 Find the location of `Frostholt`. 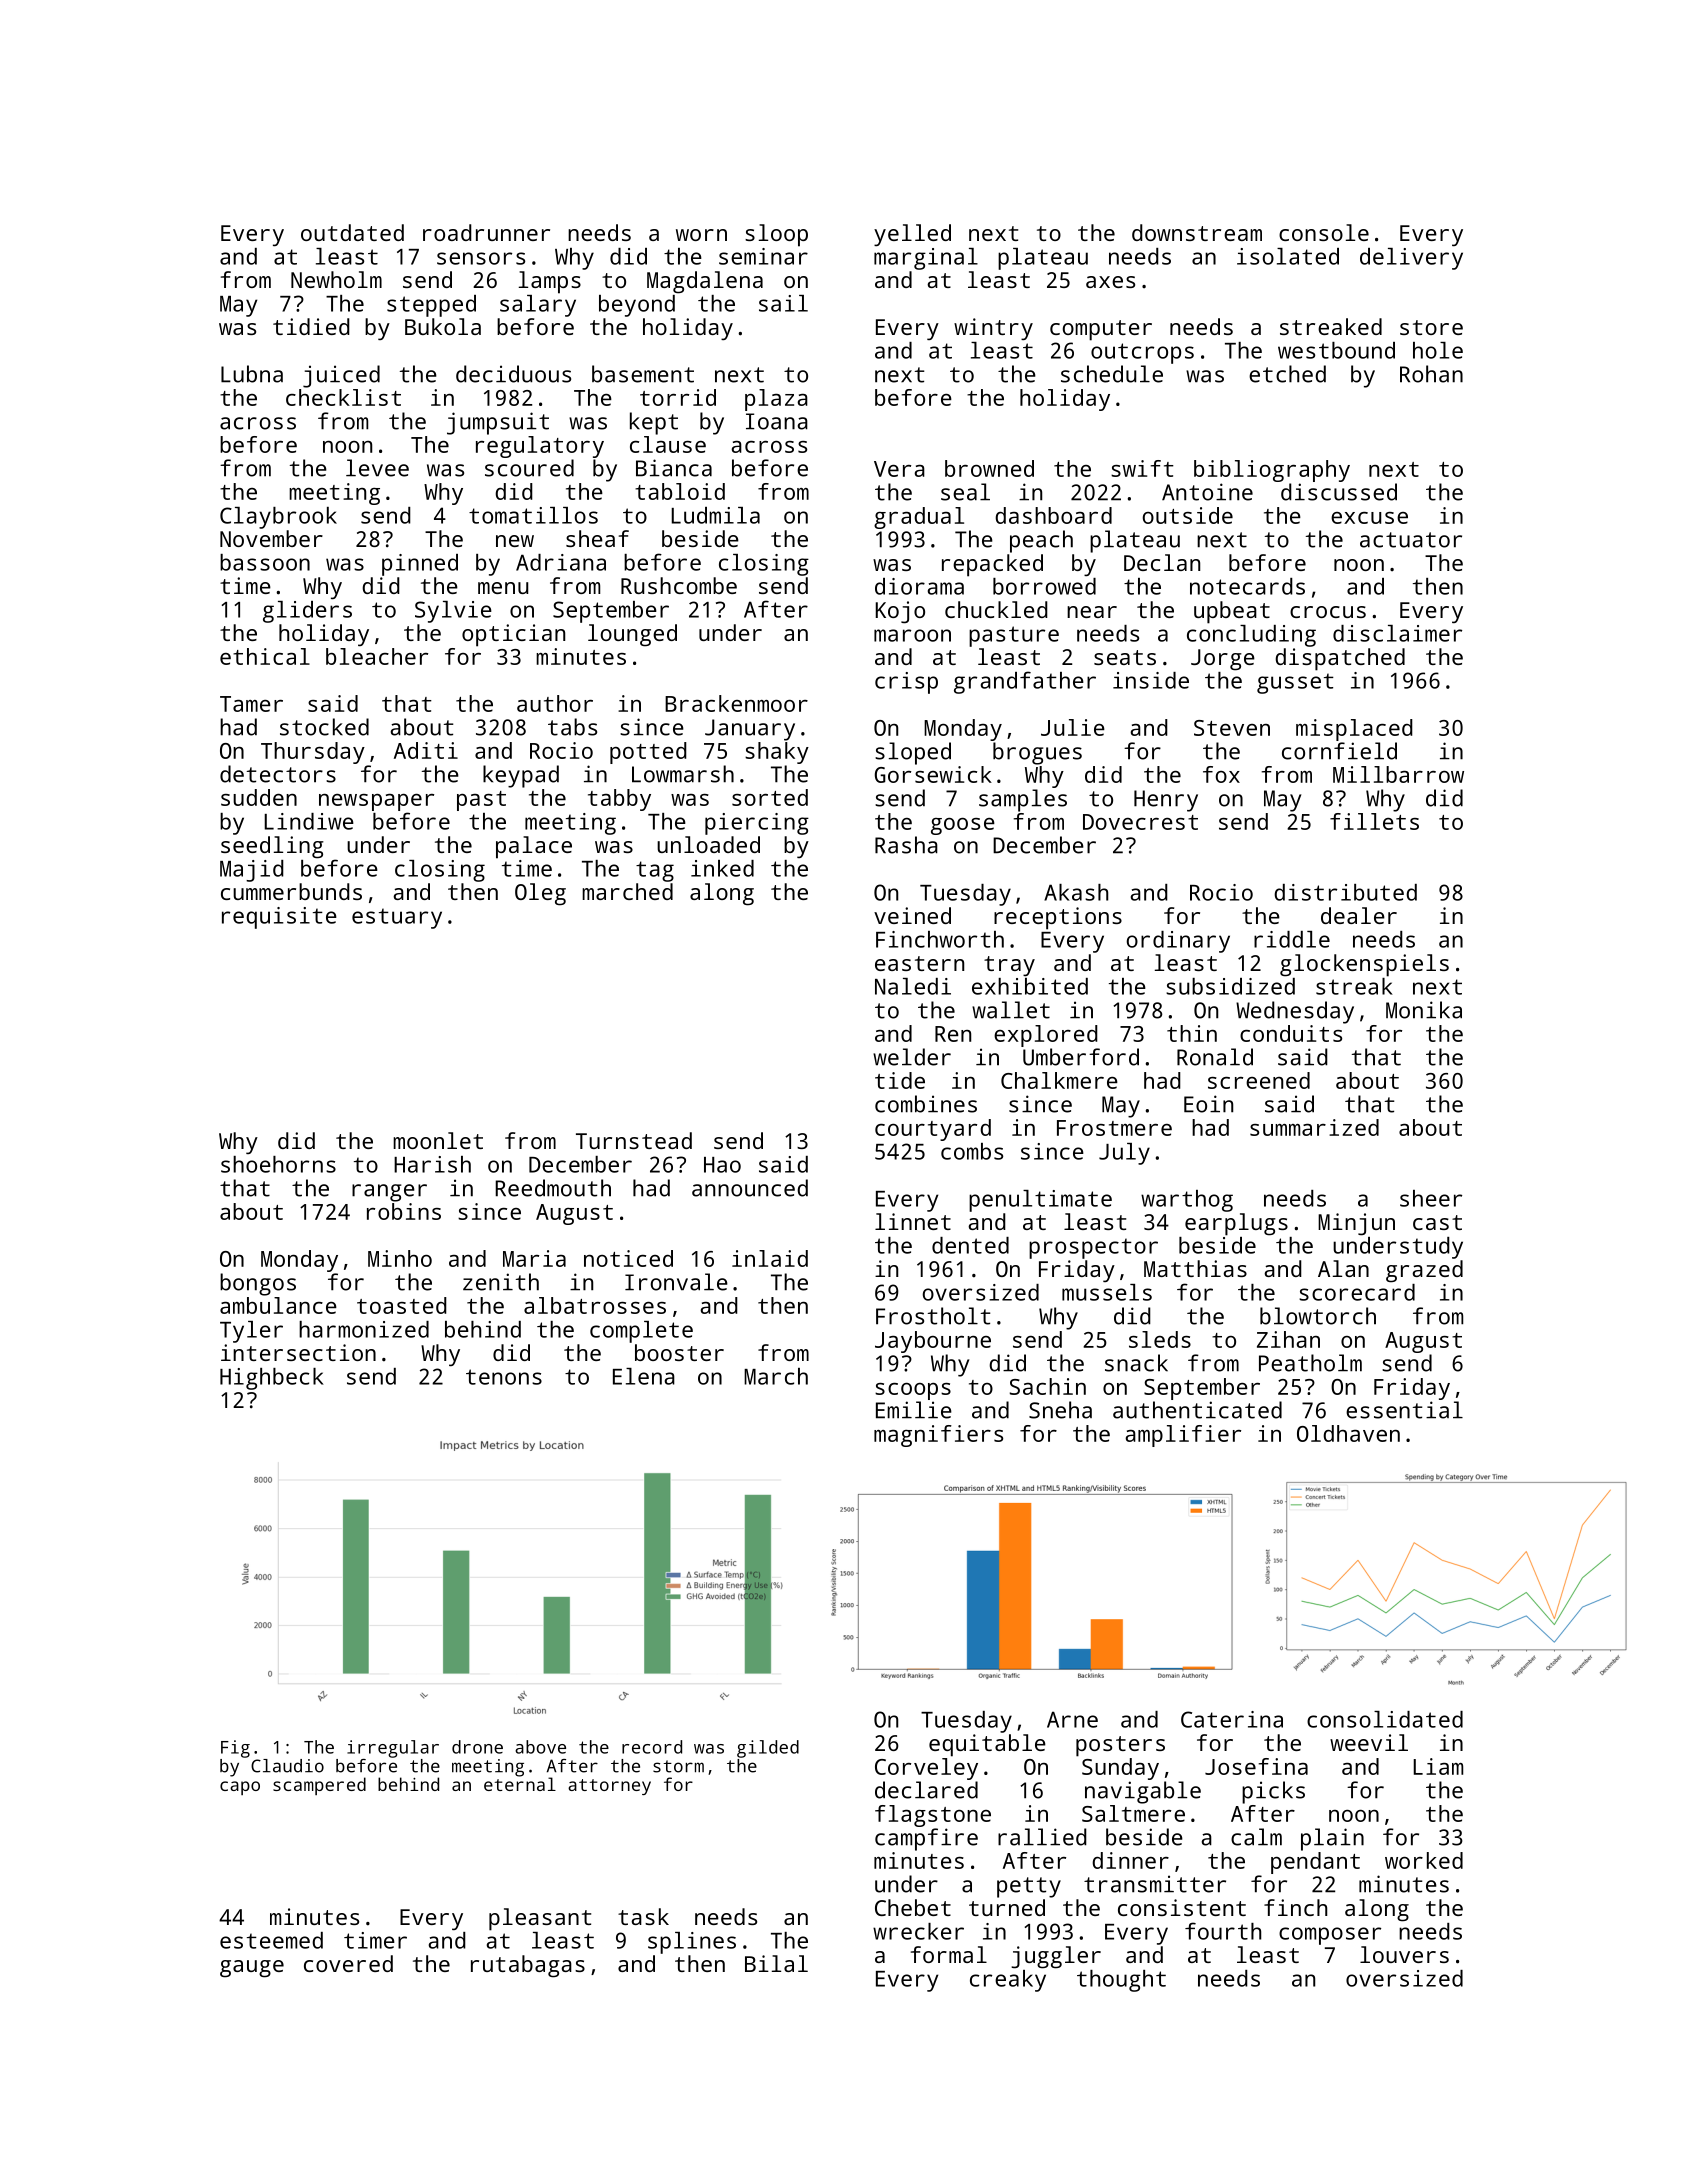

Frostholt is located at coordinates (933, 1316).
